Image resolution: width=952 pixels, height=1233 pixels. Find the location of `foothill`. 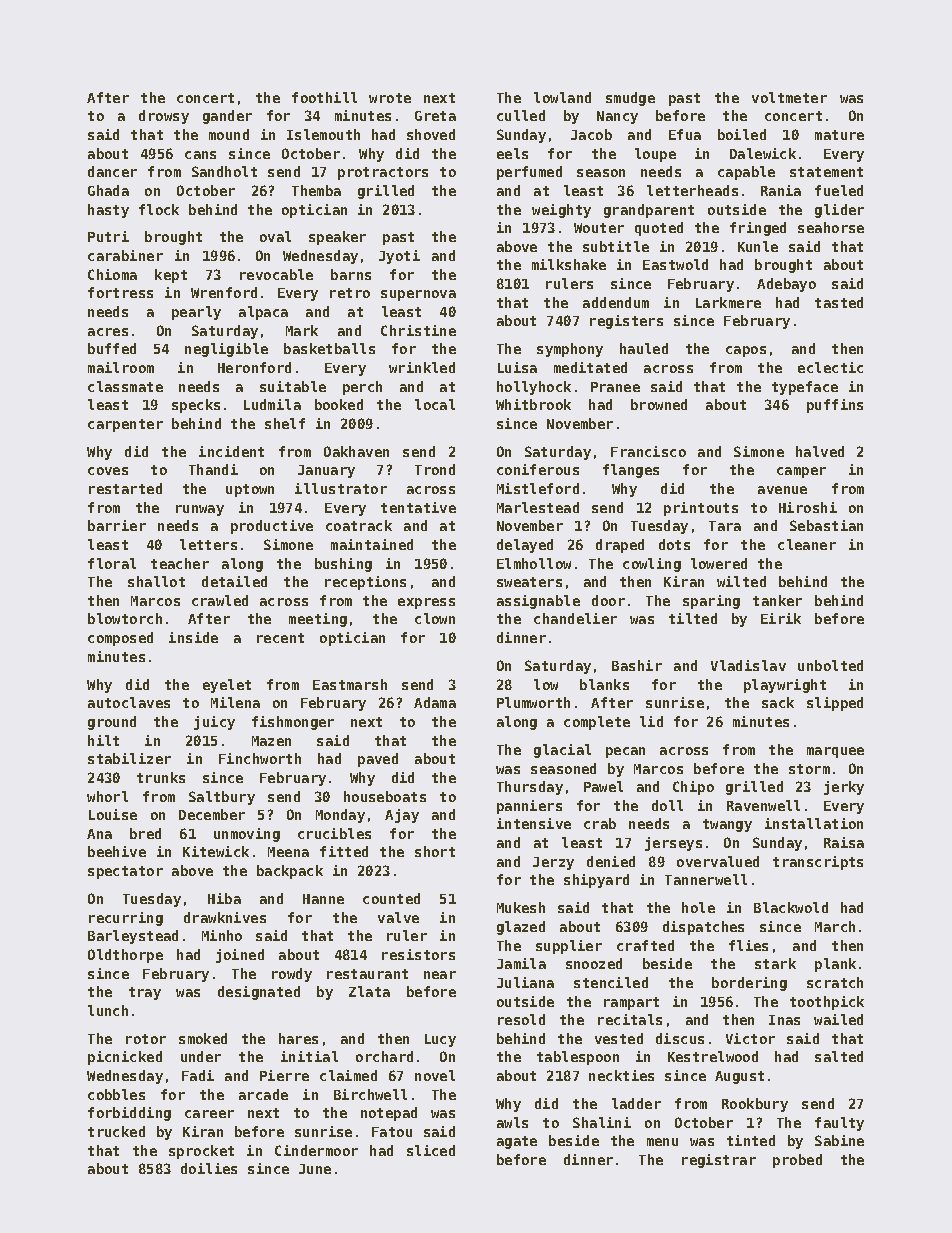

foothill is located at coordinates (324, 97).
